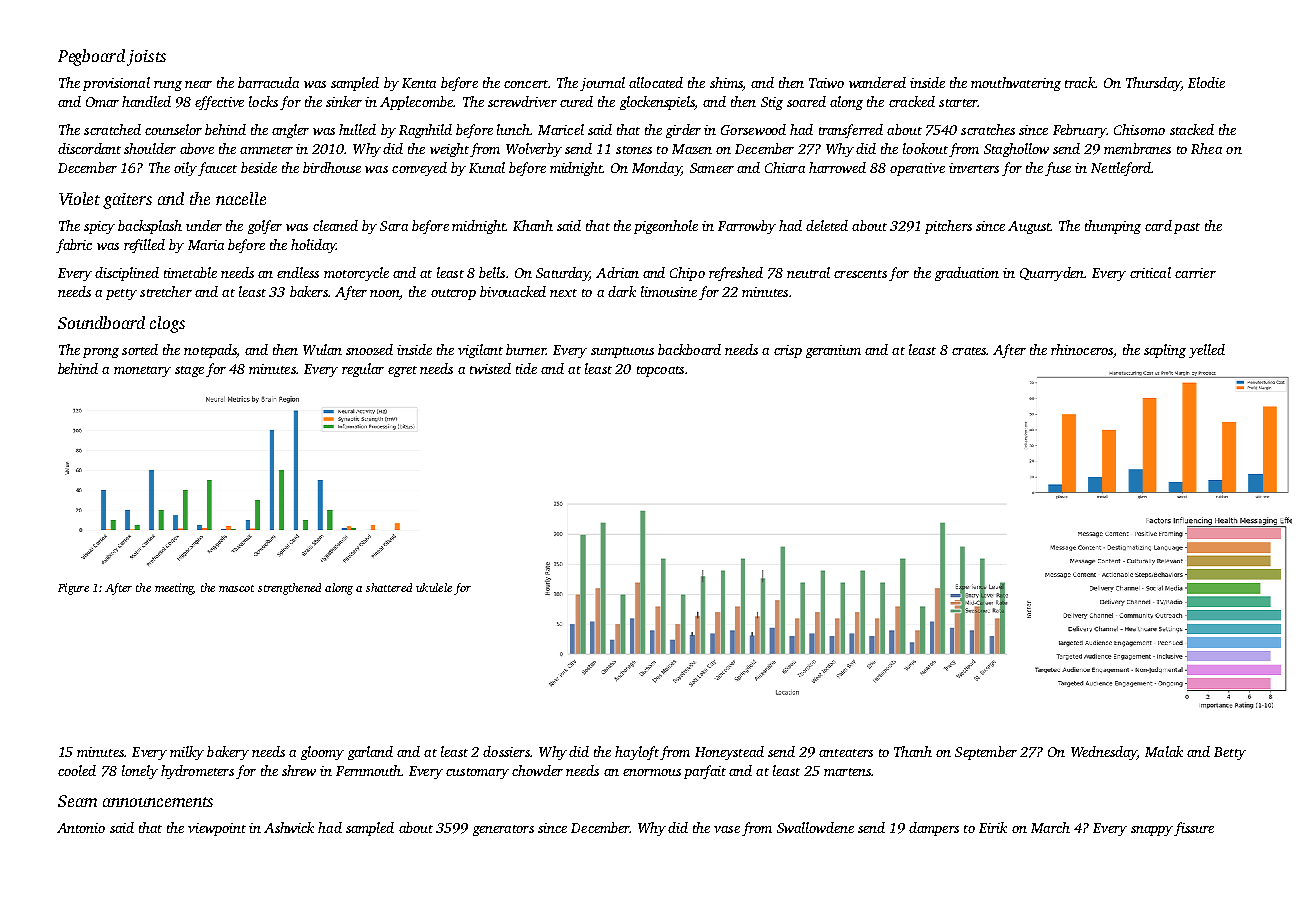  Describe the element at coordinates (1016, 84) in the screenshot. I see `mouthwatering` at that location.
